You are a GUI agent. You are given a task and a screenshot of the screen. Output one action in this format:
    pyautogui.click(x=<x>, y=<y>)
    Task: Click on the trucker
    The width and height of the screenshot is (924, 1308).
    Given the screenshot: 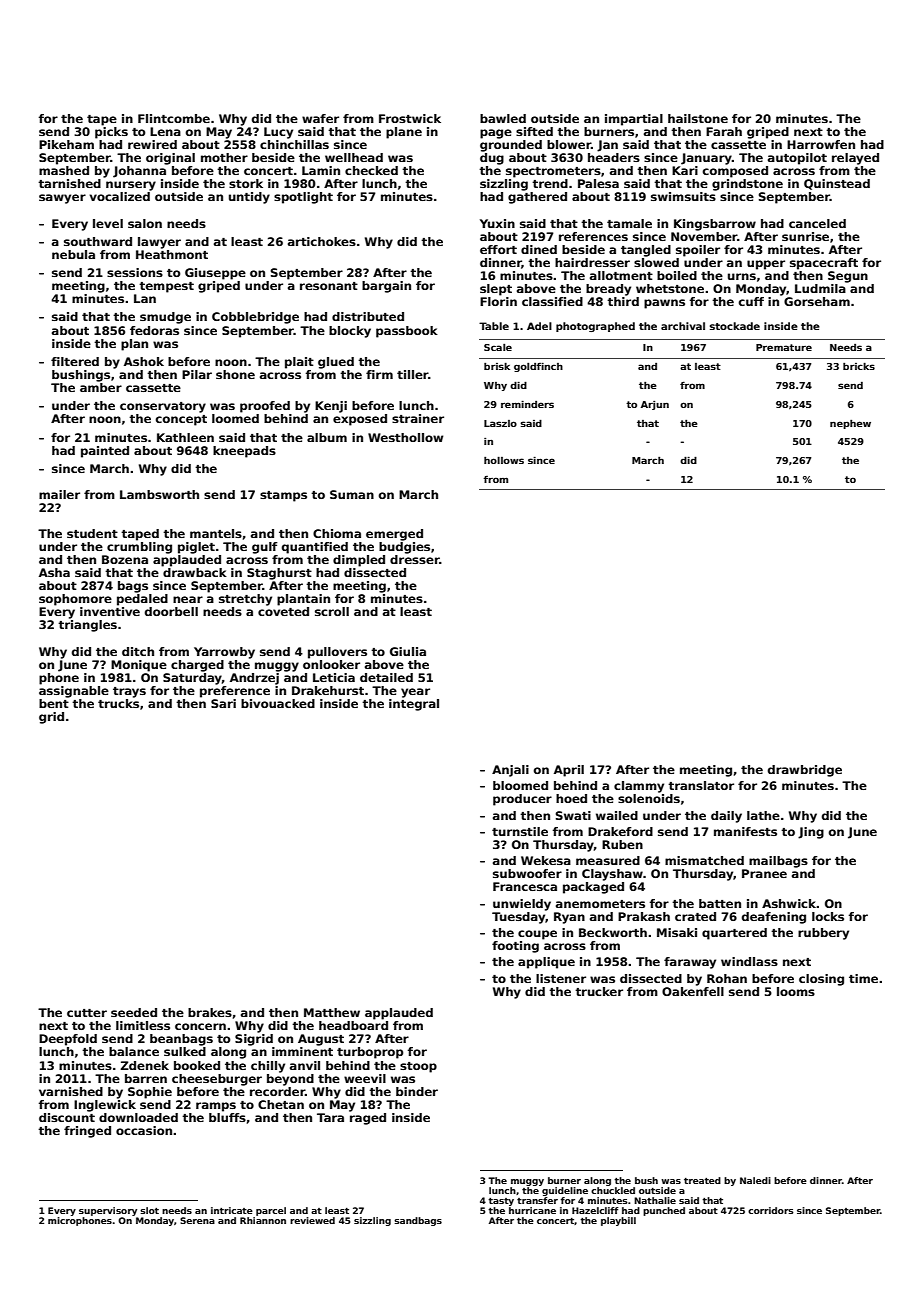 What is the action you would take?
    pyautogui.click(x=599, y=991)
